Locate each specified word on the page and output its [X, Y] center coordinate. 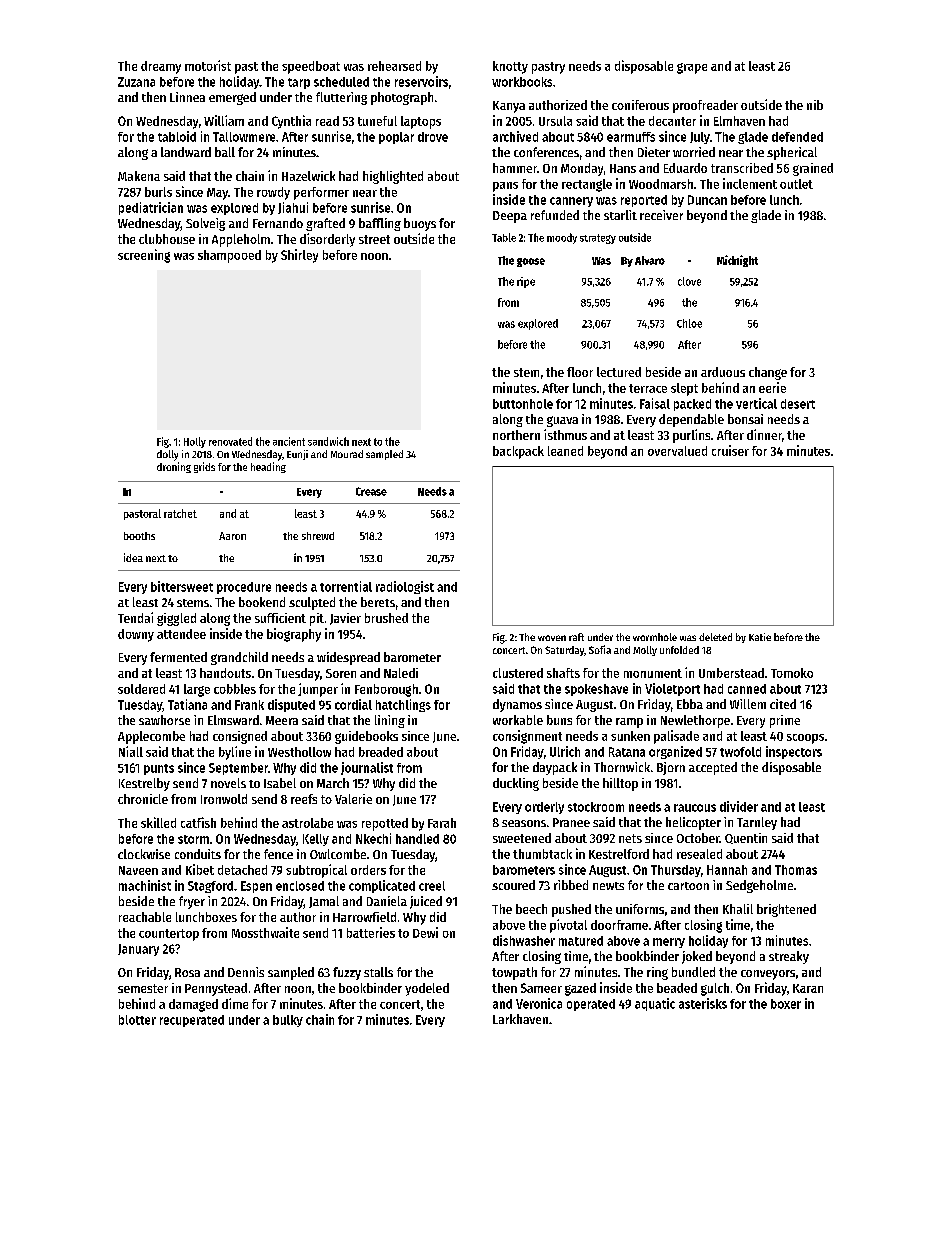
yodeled [427, 989]
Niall [131, 751]
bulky [288, 1021]
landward [186, 152]
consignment [527, 737]
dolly [167, 455]
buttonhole [523, 404]
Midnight [737, 261]
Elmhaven [739, 121]
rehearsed [394, 66]
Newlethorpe [695, 721]
